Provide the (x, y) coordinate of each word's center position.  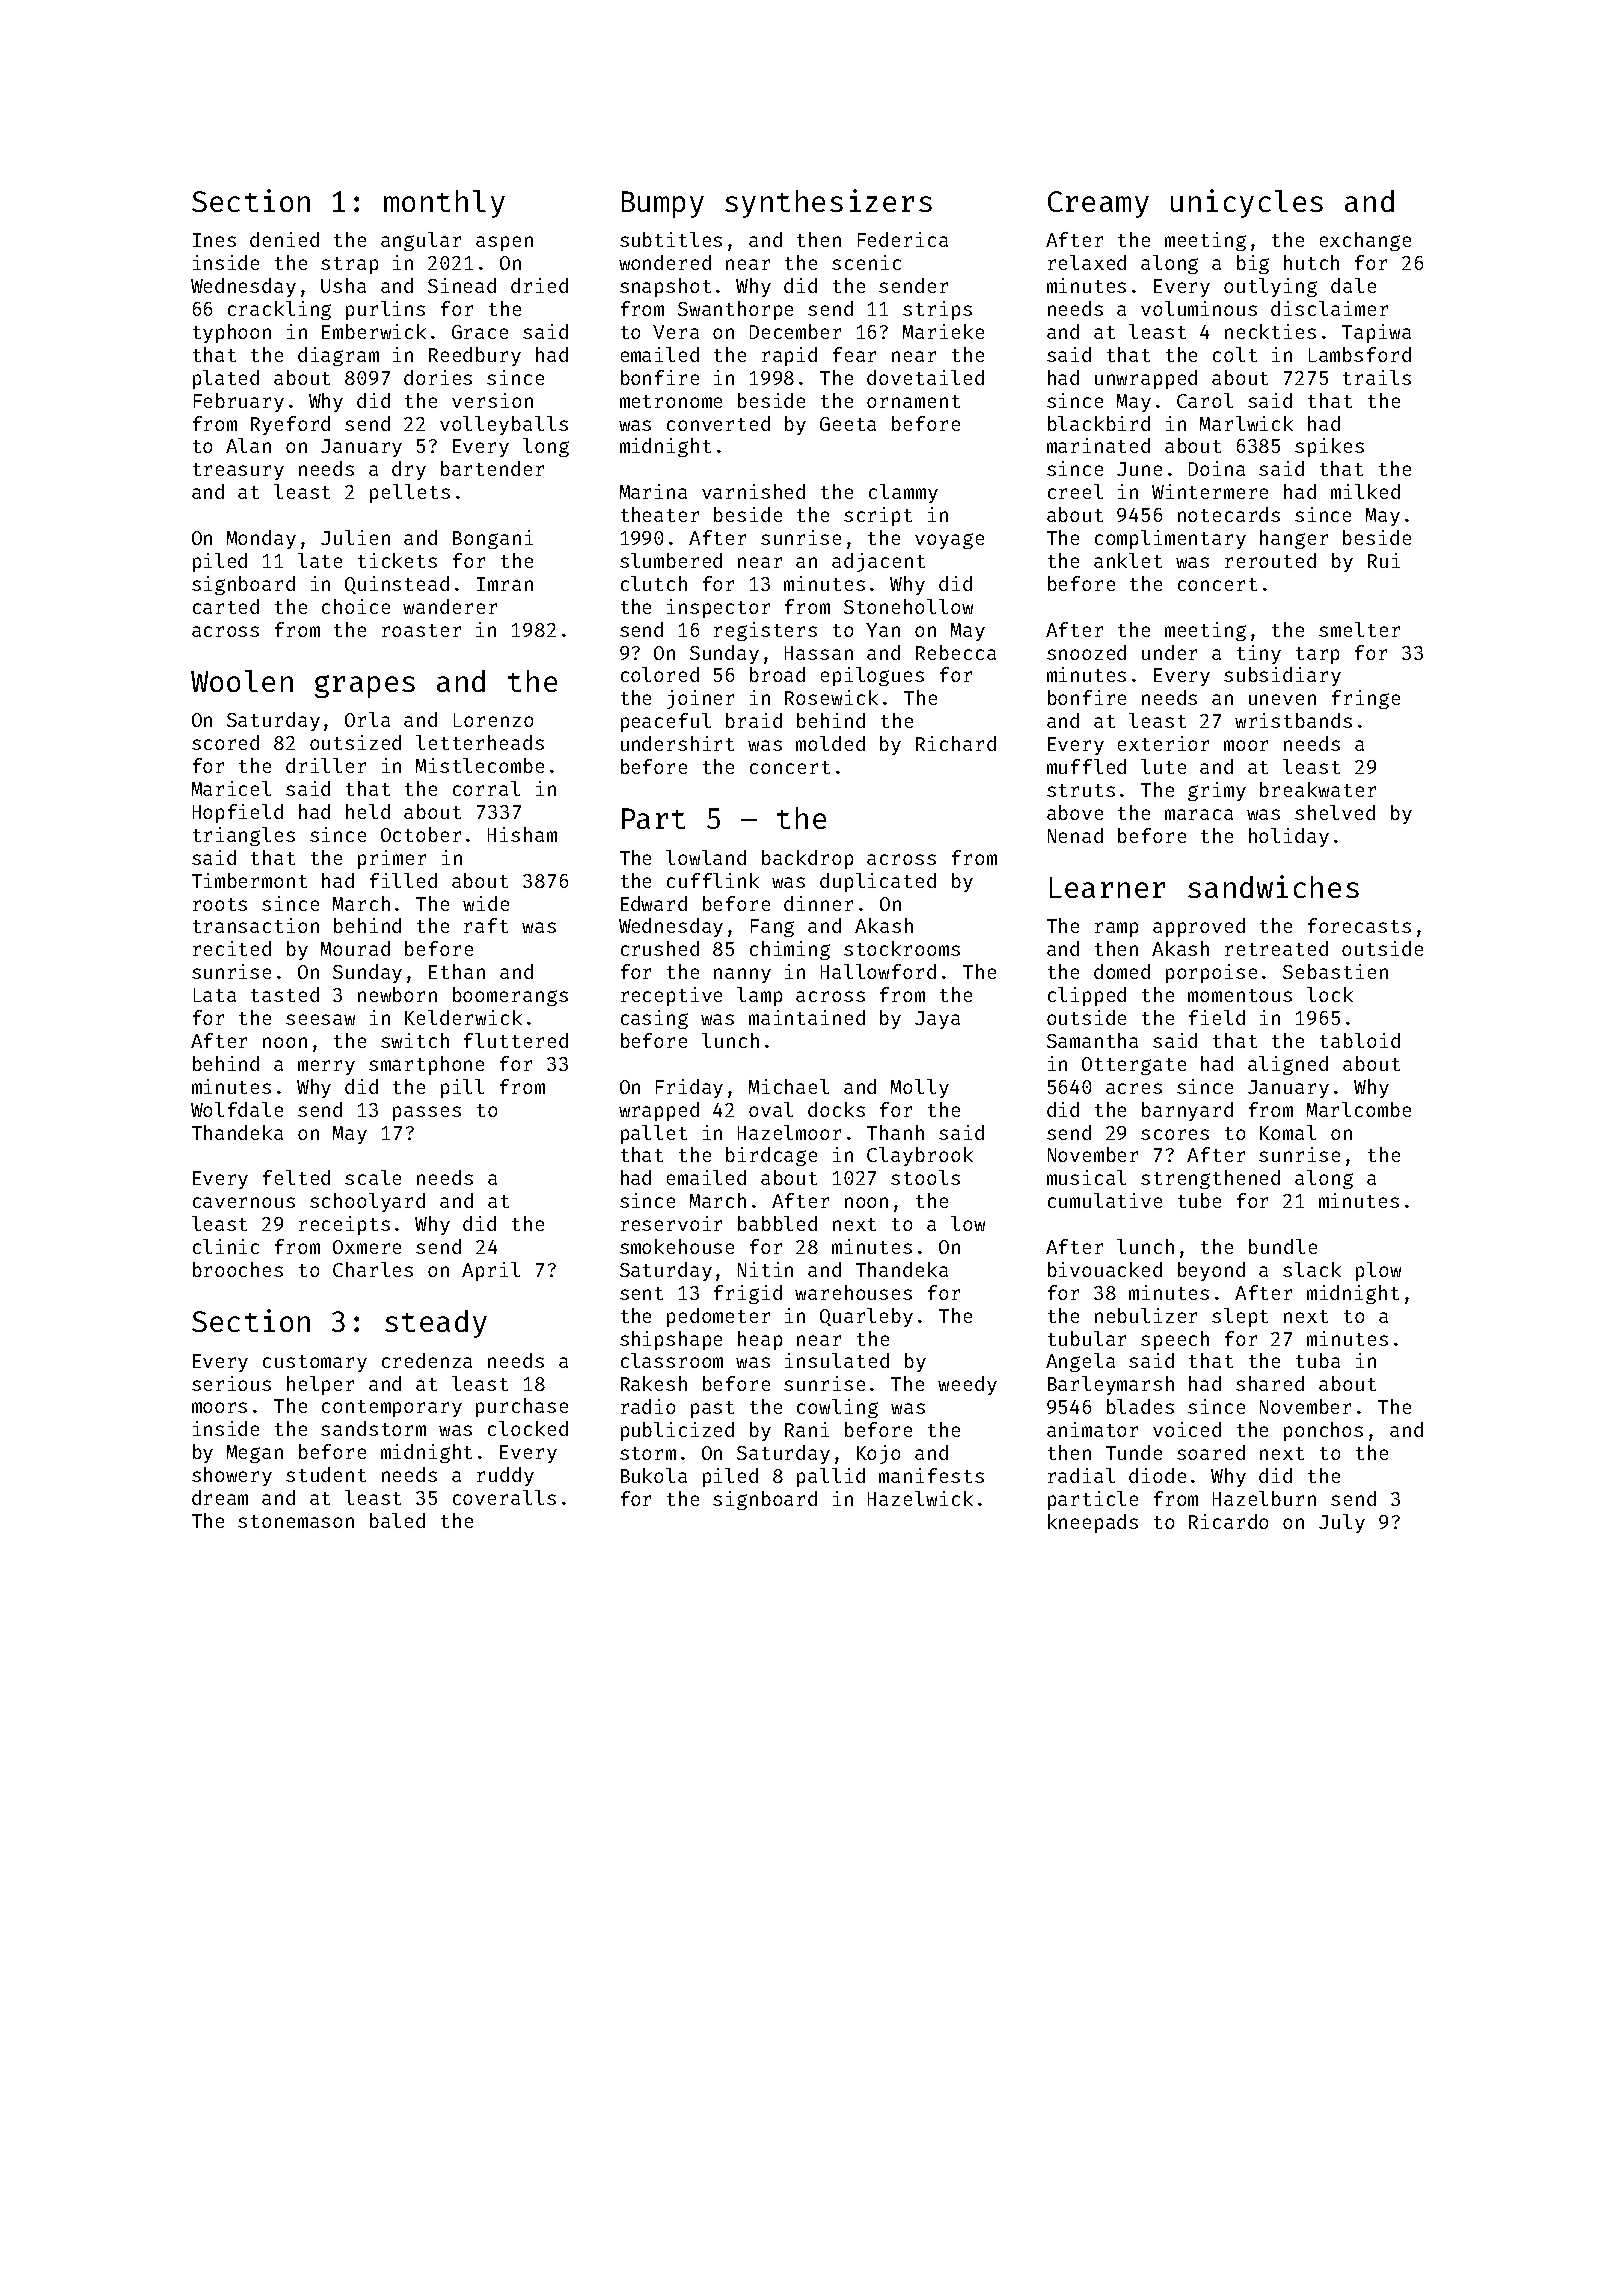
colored (660, 674)
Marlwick (1246, 423)
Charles (373, 1269)
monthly (444, 204)
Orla (367, 719)
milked (1365, 491)
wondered (665, 262)
